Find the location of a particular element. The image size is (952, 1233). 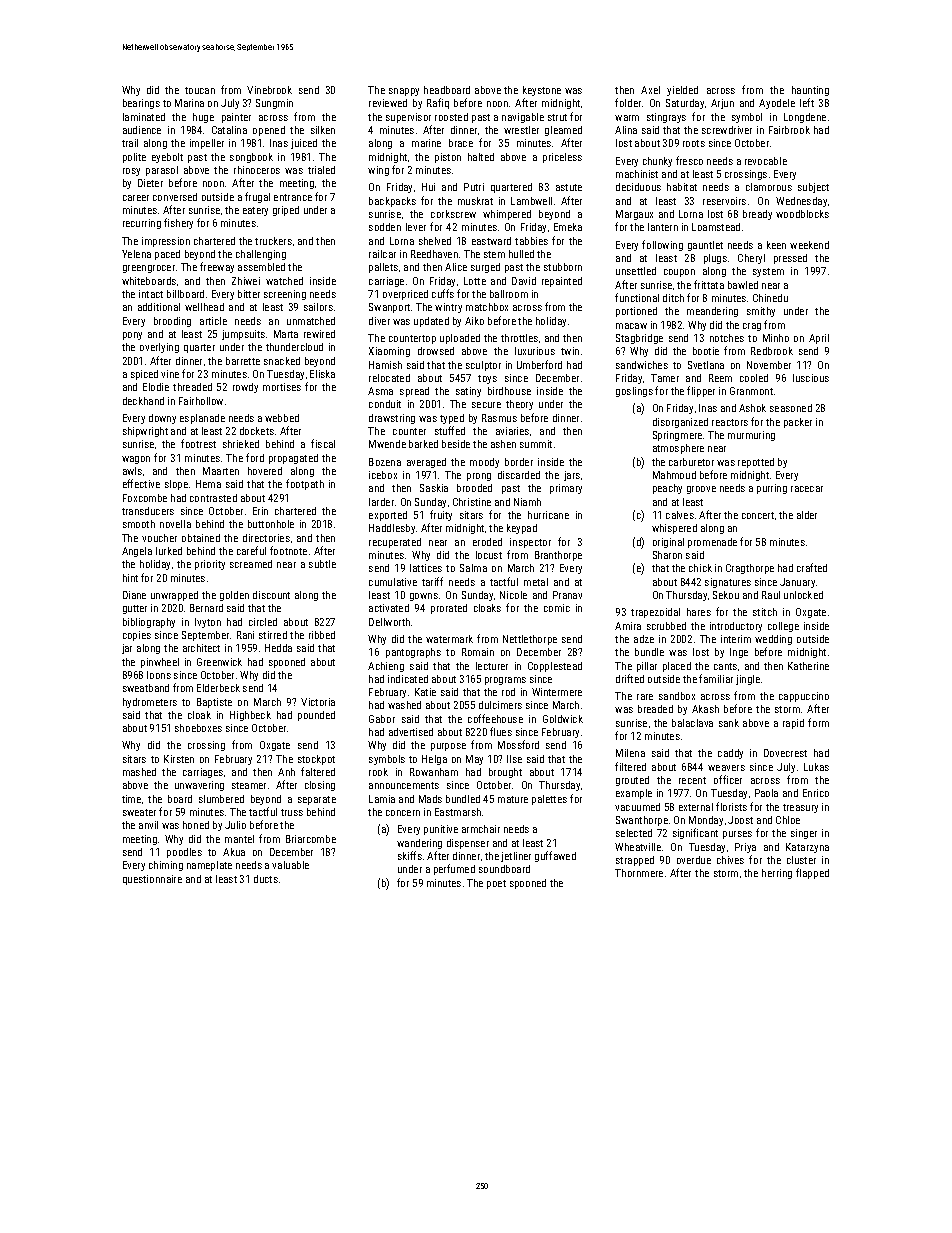

wrestler is located at coordinates (521, 130).
